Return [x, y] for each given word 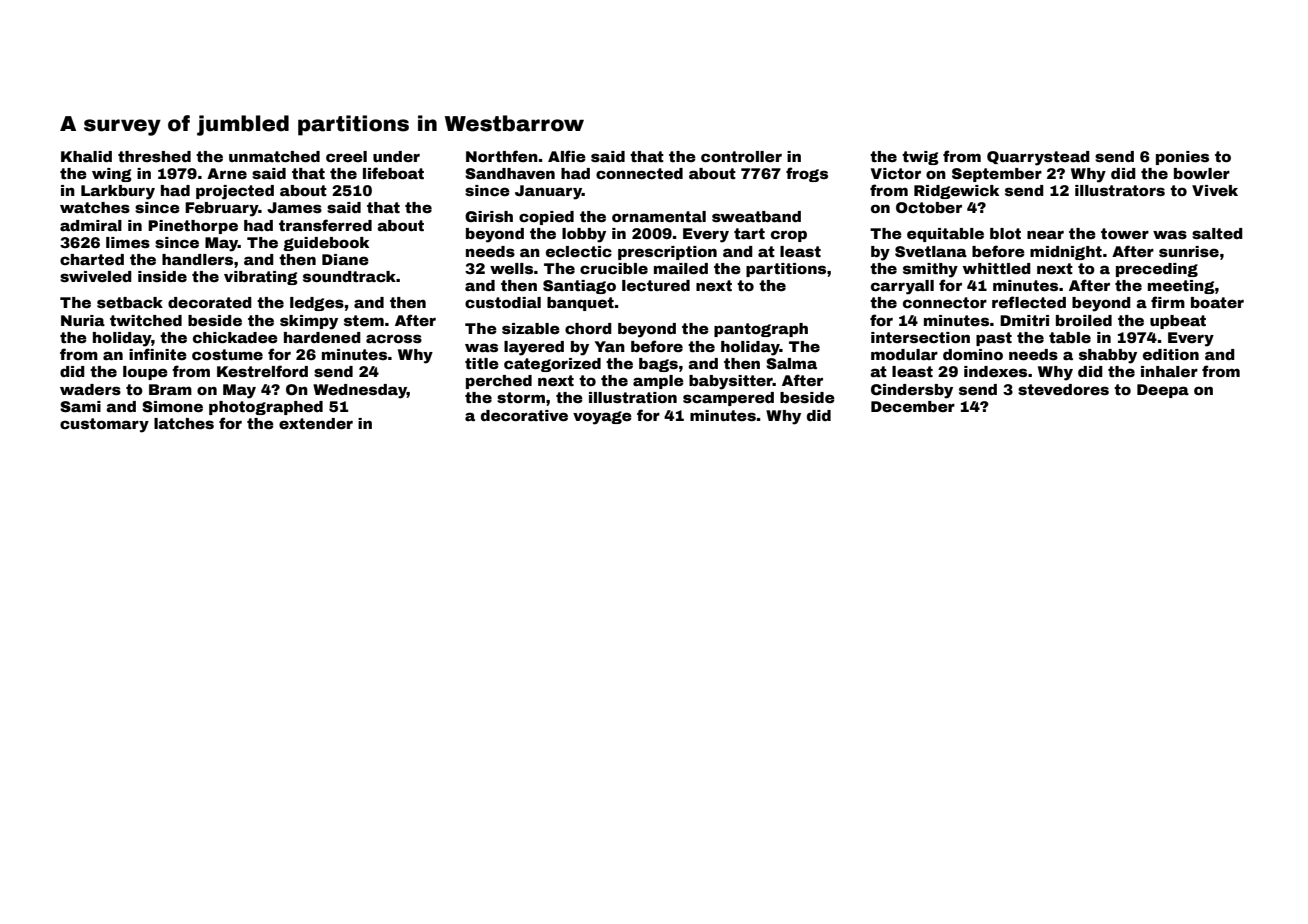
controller [741, 156]
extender [316, 423]
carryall [902, 287]
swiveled [96, 276]
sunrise [1189, 251]
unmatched [274, 156]
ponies [1182, 158]
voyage [602, 418]
